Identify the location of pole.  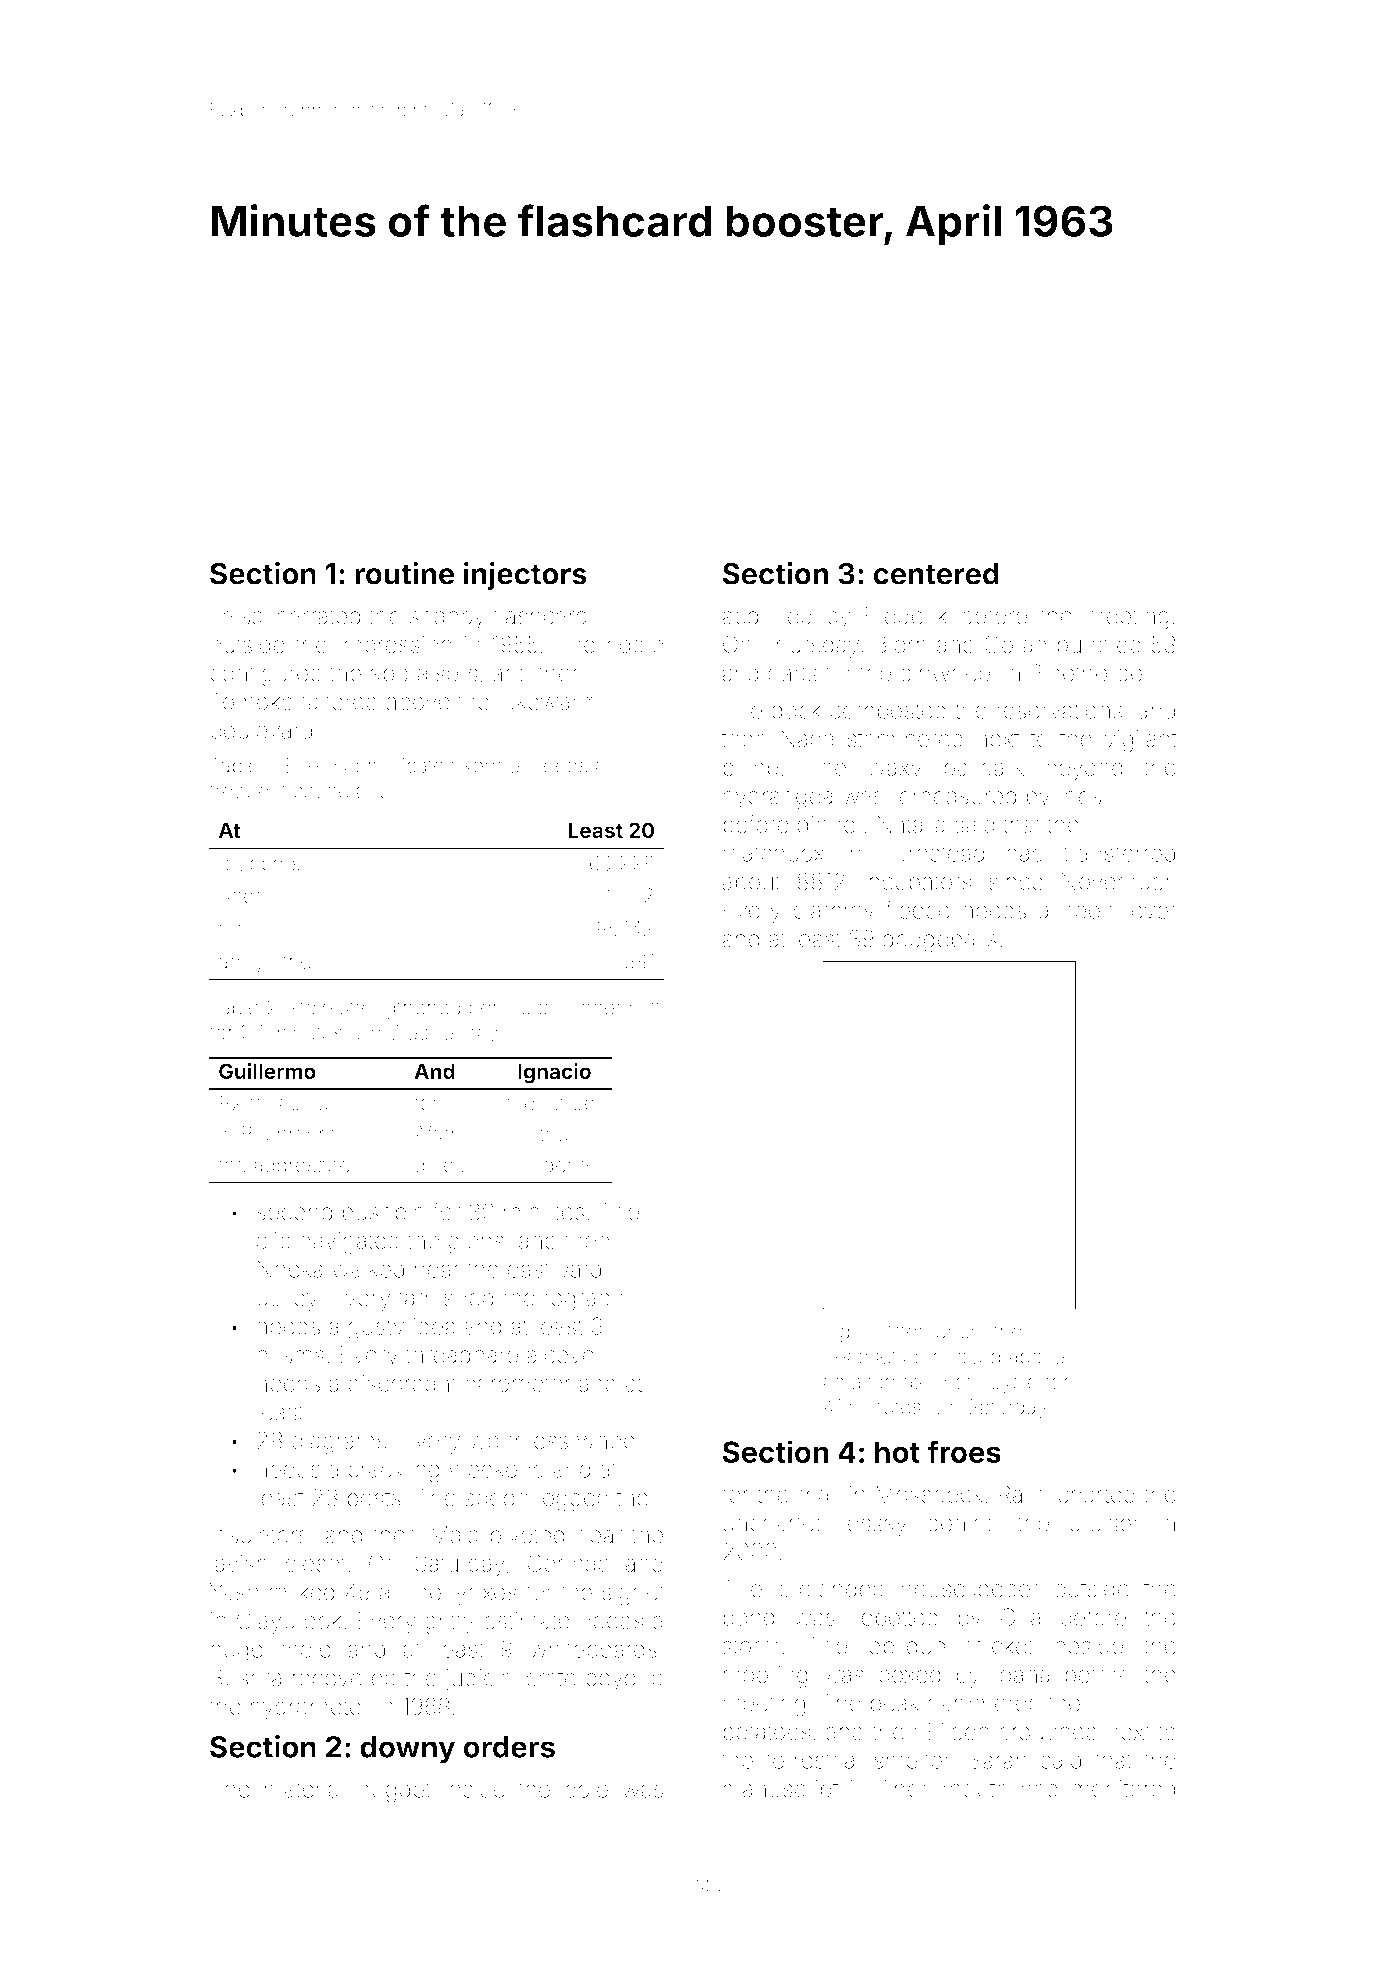
(586, 1791).
